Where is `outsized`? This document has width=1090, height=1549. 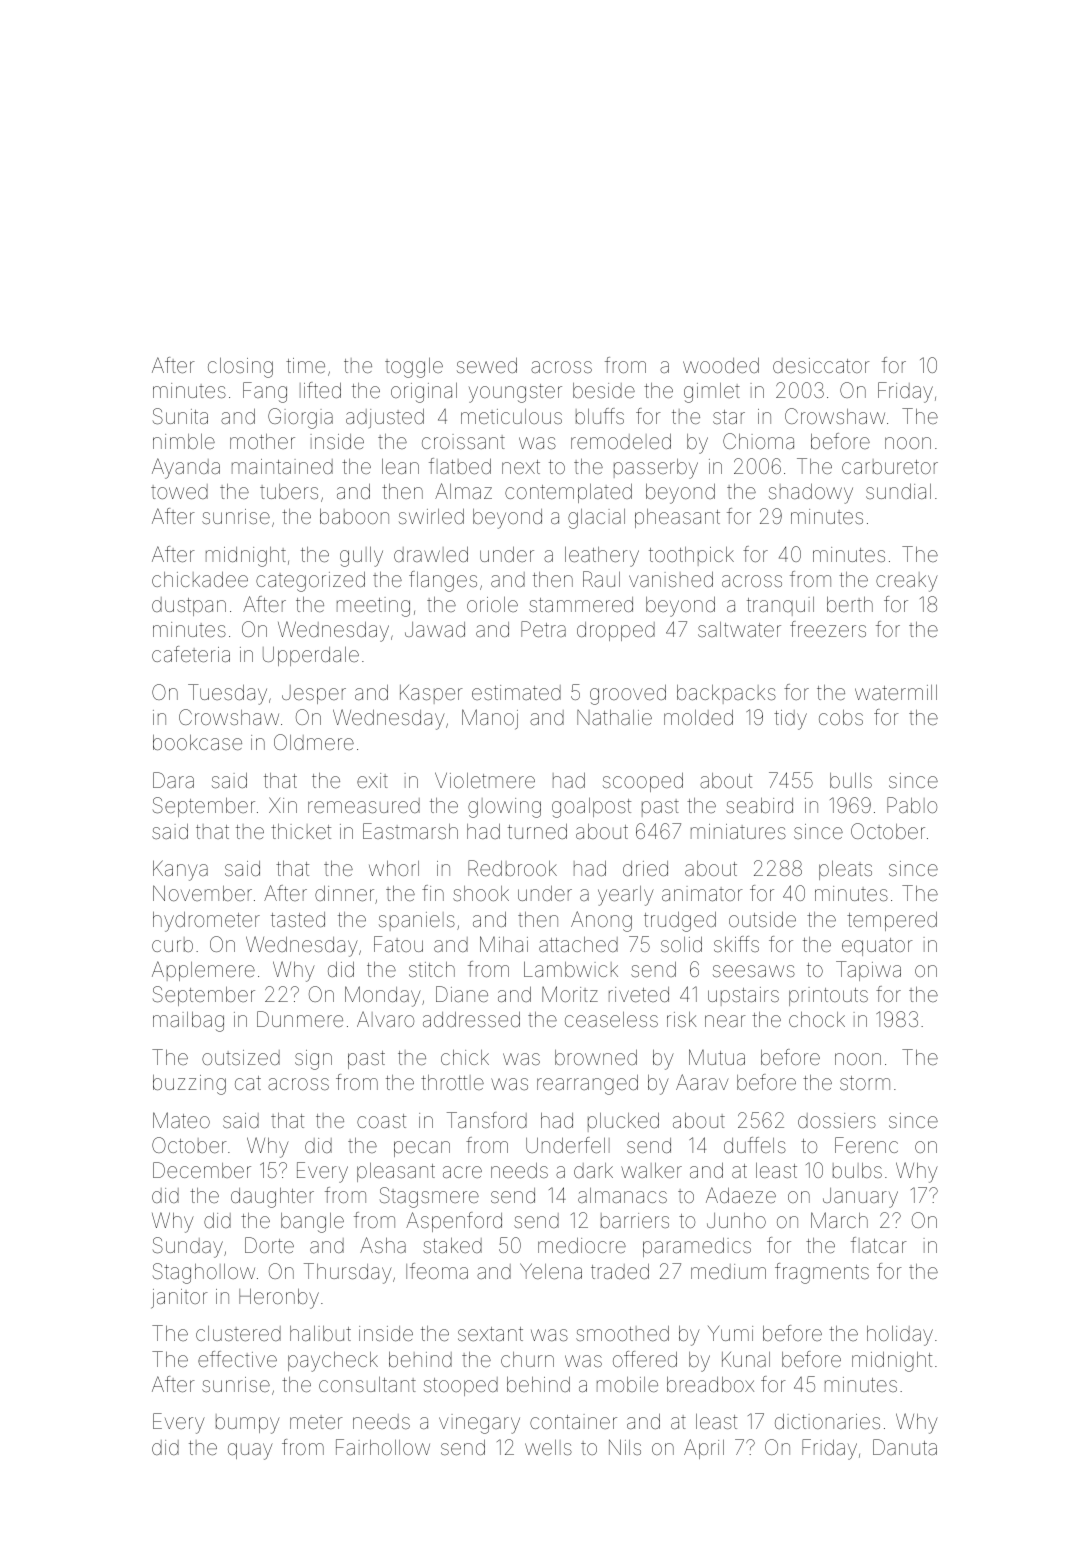 outsized is located at coordinates (241, 1057).
